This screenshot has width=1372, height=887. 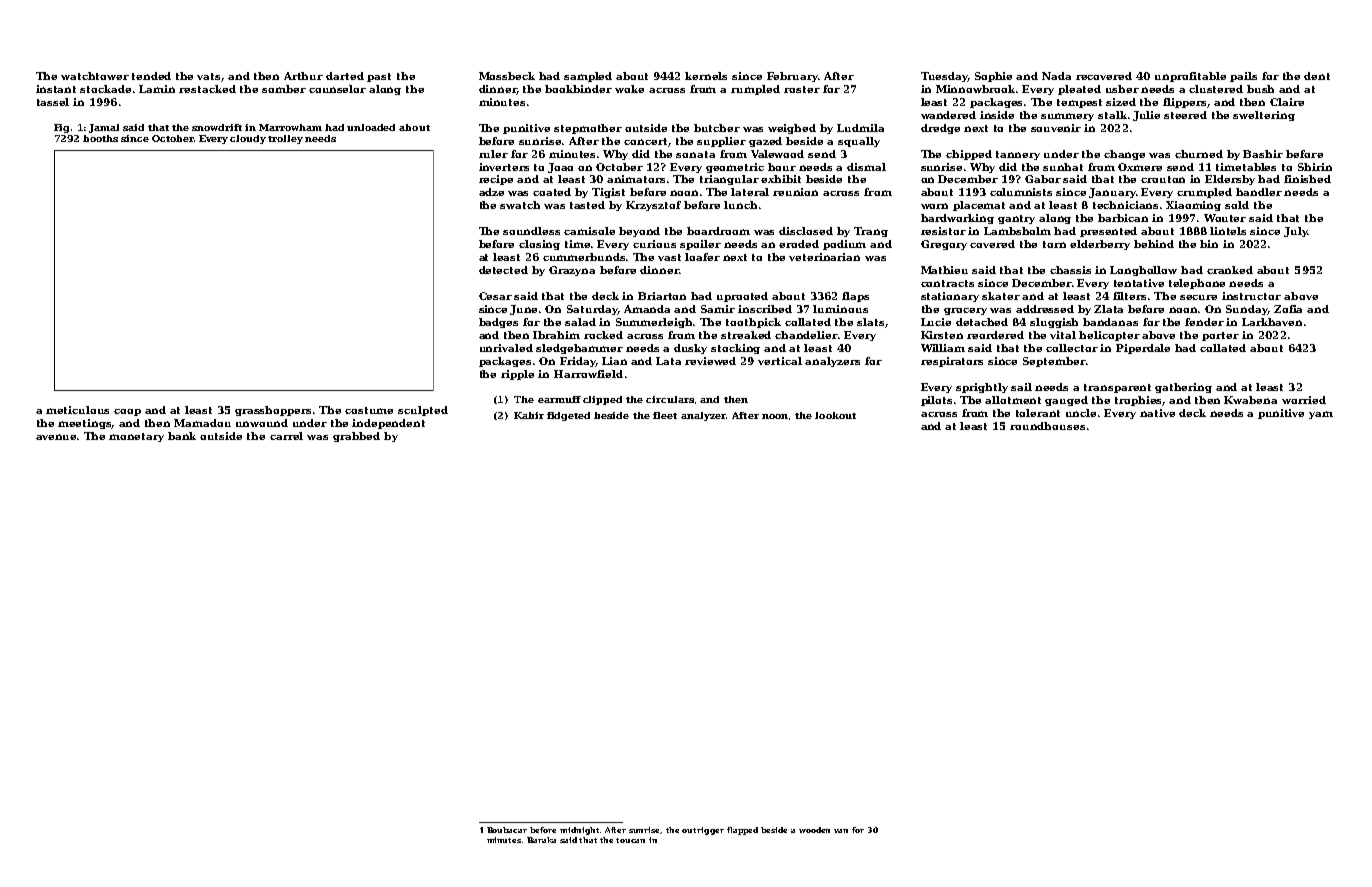 What do you see at coordinates (498, 323) in the screenshot?
I see `badges` at bounding box center [498, 323].
